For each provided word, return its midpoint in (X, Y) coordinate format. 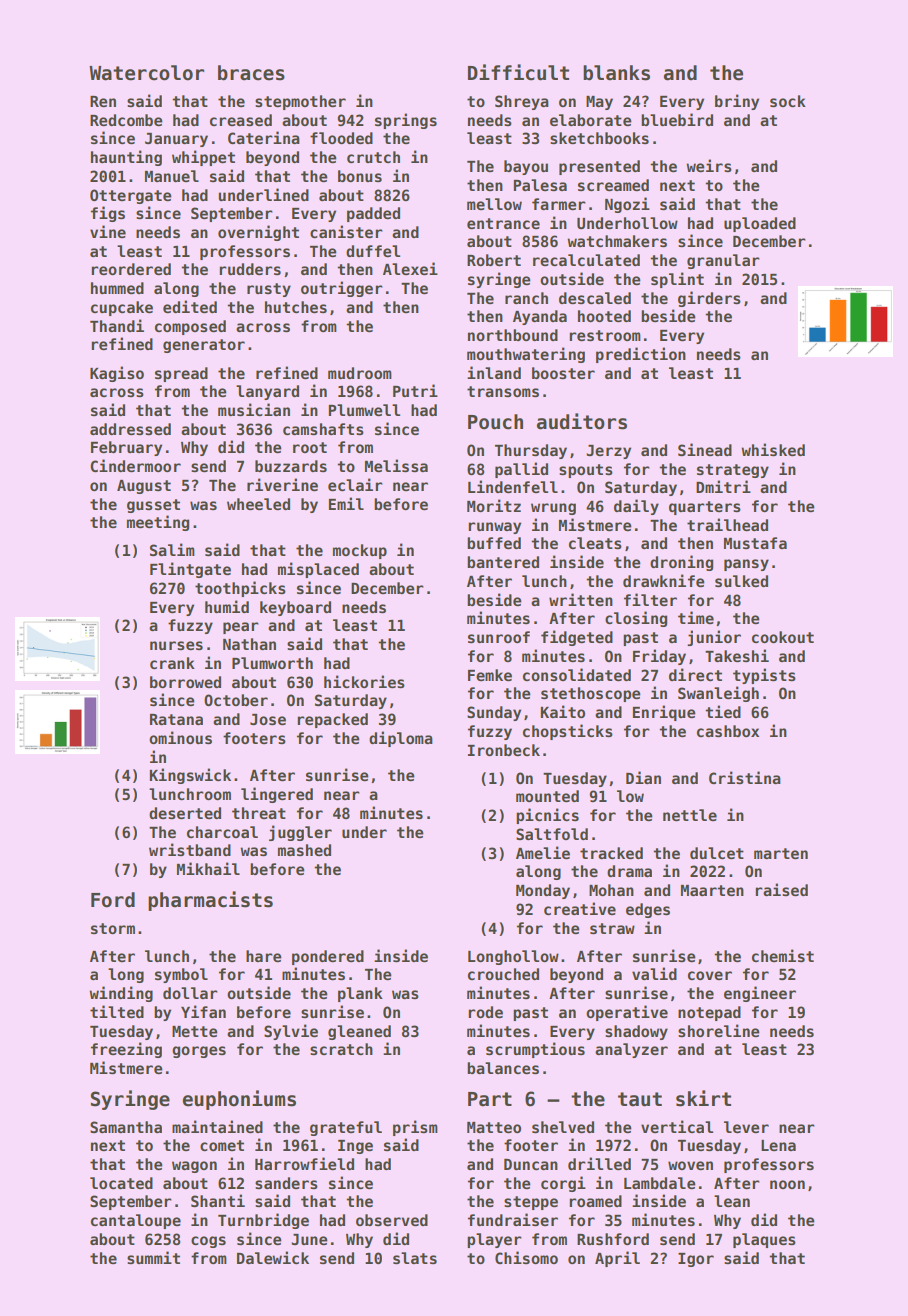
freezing (126, 1050)
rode (485, 1012)
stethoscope (591, 694)
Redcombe (126, 120)
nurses (176, 645)
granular (723, 261)
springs (406, 121)
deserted (185, 813)
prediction (641, 355)
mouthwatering (526, 355)
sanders (286, 1183)
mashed (304, 850)
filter (650, 599)
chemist (783, 955)
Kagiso (117, 374)
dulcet (717, 853)
